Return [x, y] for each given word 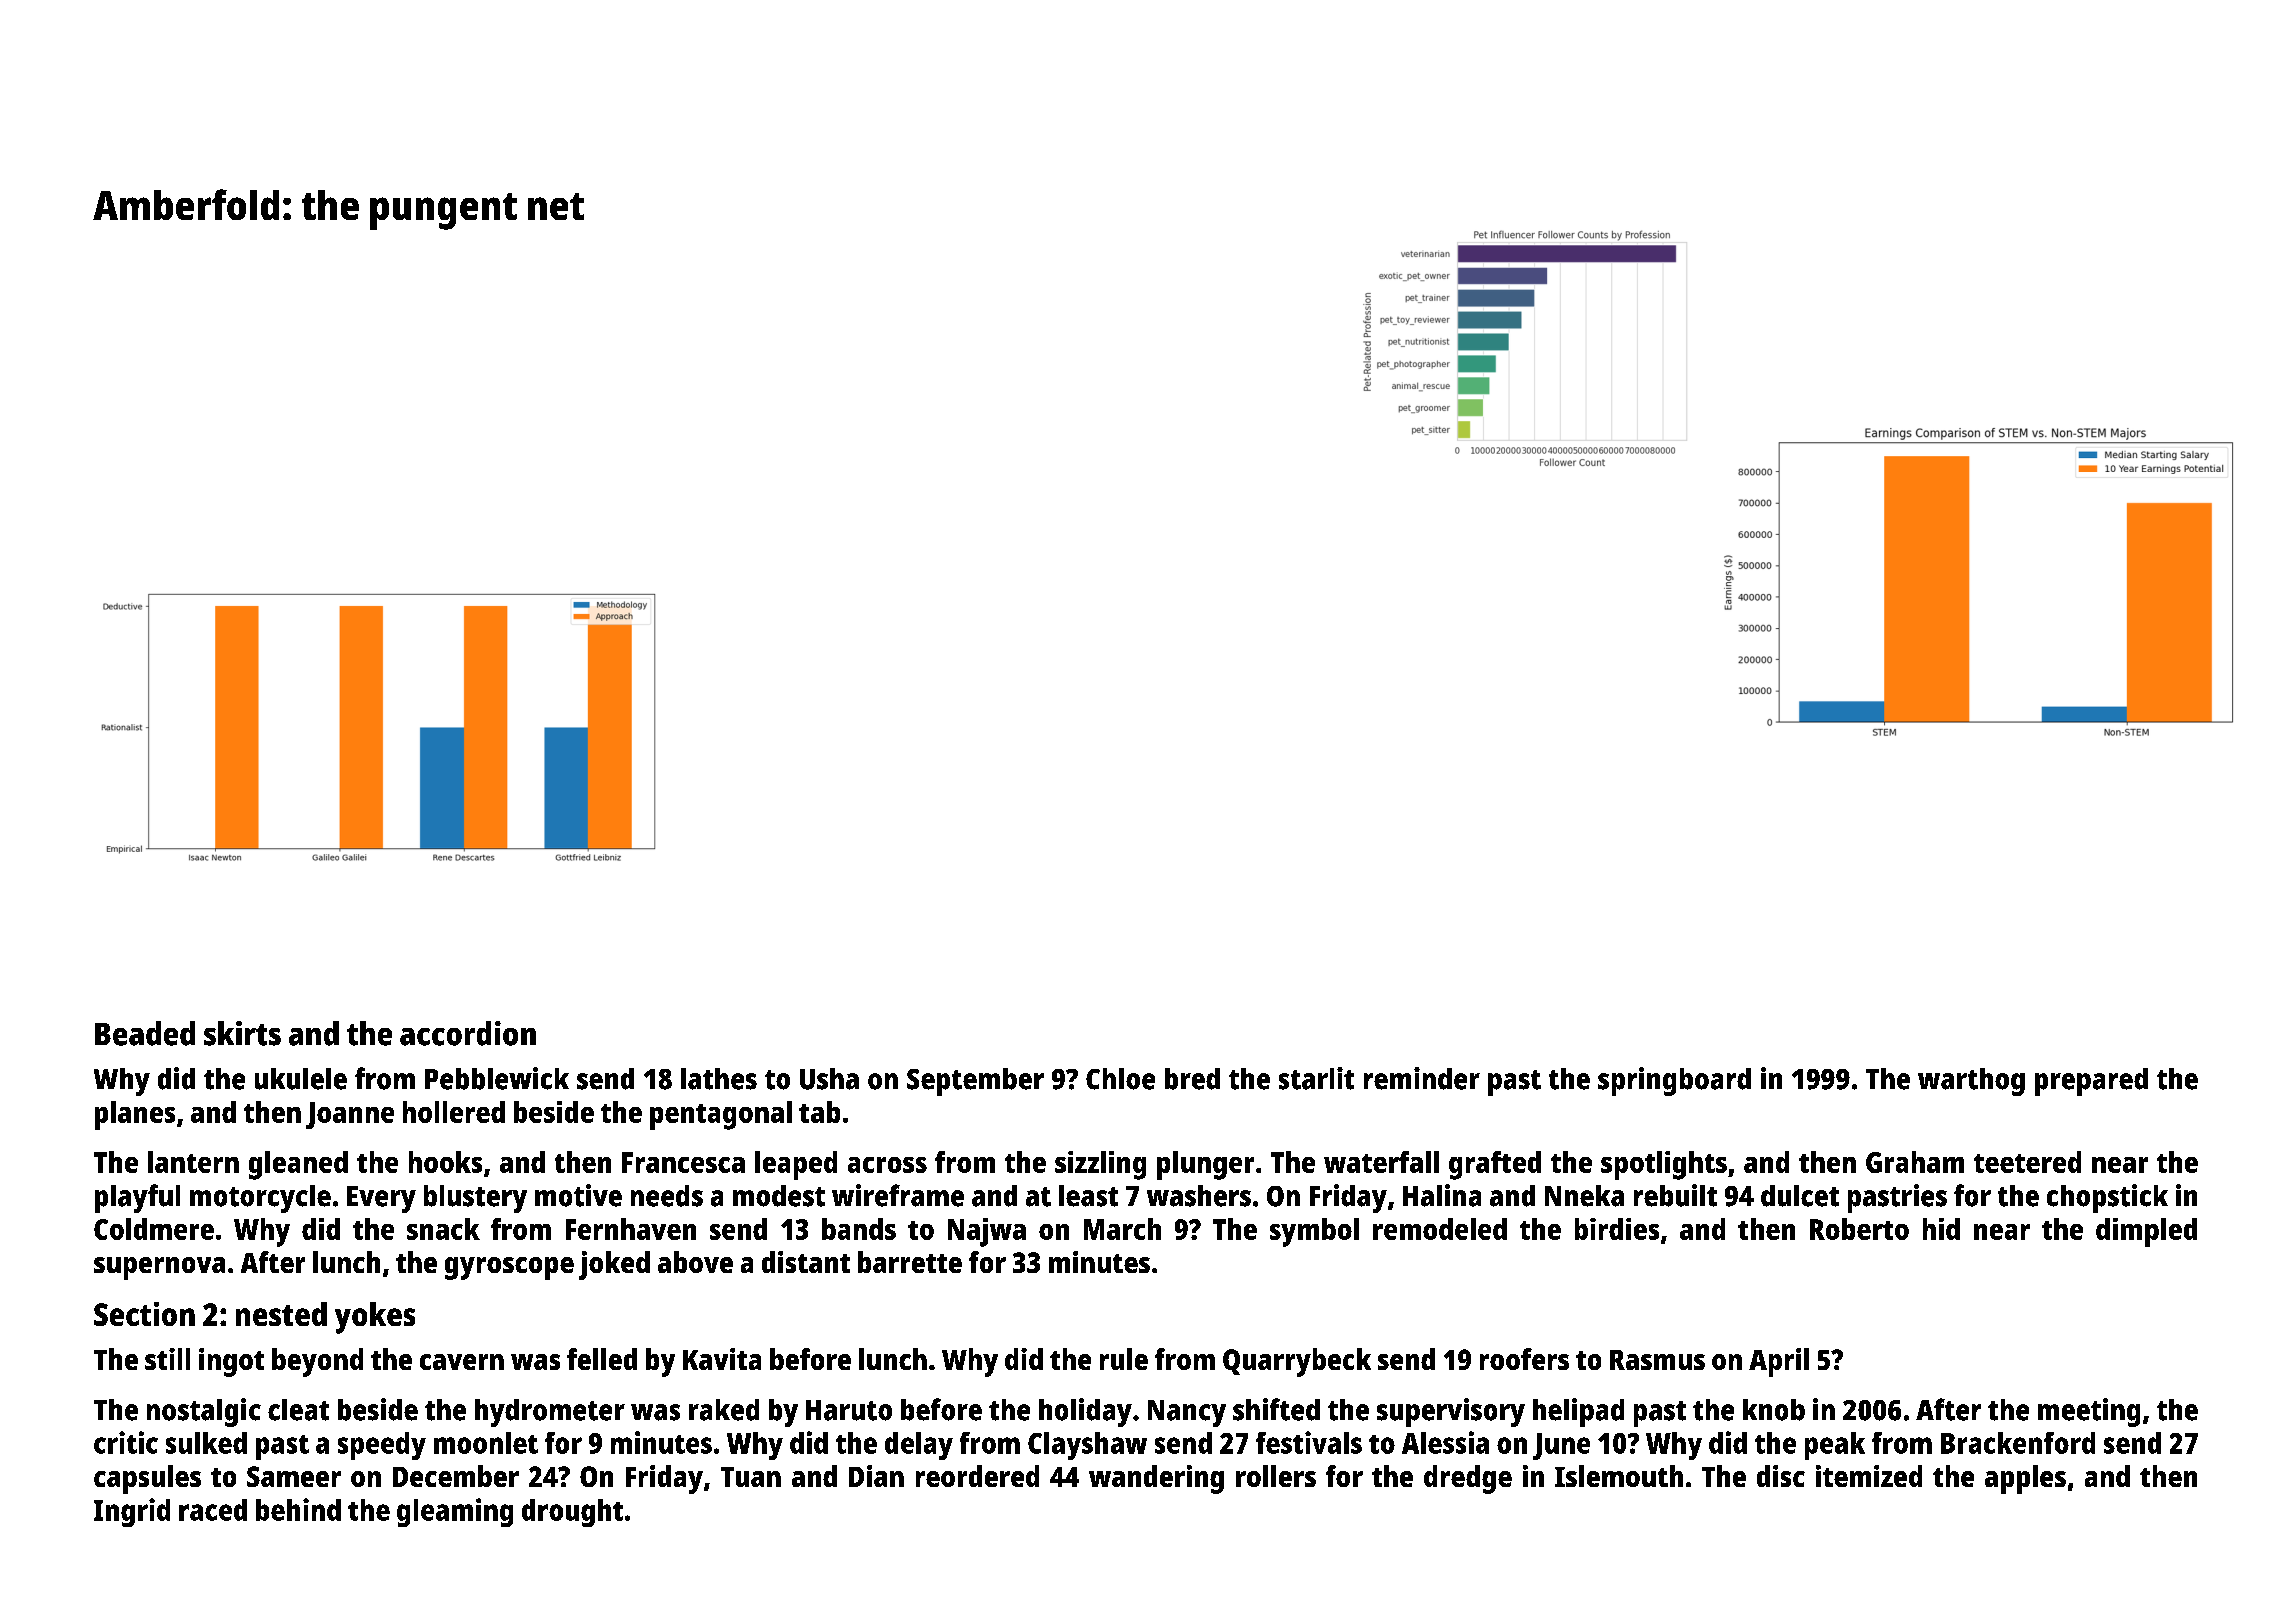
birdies [1617, 1229]
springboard [1674, 1081]
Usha [829, 1079]
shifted [1276, 1409]
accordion [468, 1033]
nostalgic [204, 1412]
